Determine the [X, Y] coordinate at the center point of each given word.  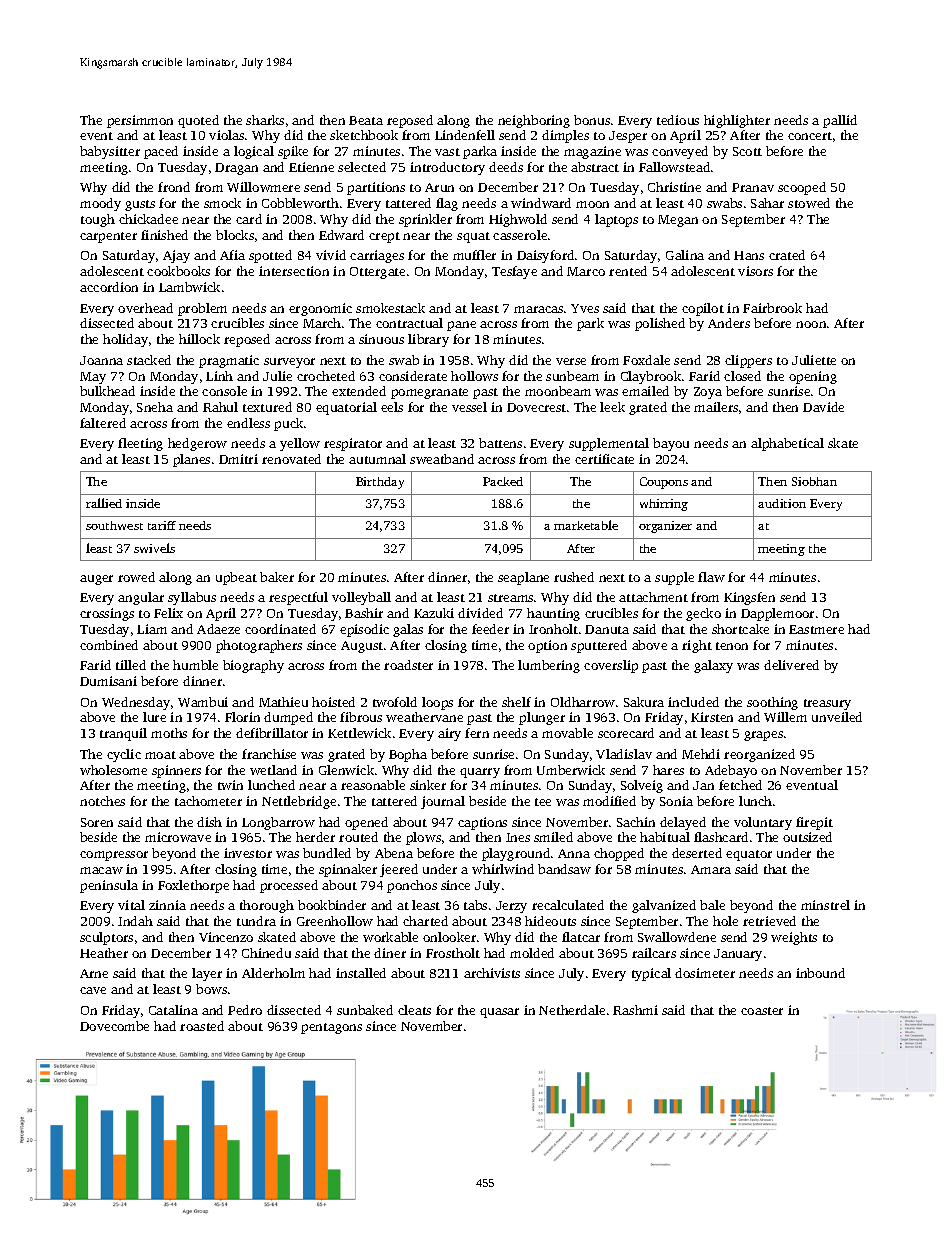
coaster [762, 1011]
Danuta [607, 629]
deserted [697, 853]
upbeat [236, 578]
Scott [747, 151]
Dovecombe [114, 1026]
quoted [198, 121]
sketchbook [364, 135]
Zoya [708, 393]
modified [609, 801]
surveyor [289, 363]
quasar [499, 1013]
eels [392, 407]
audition [782, 503]
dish [209, 822]
